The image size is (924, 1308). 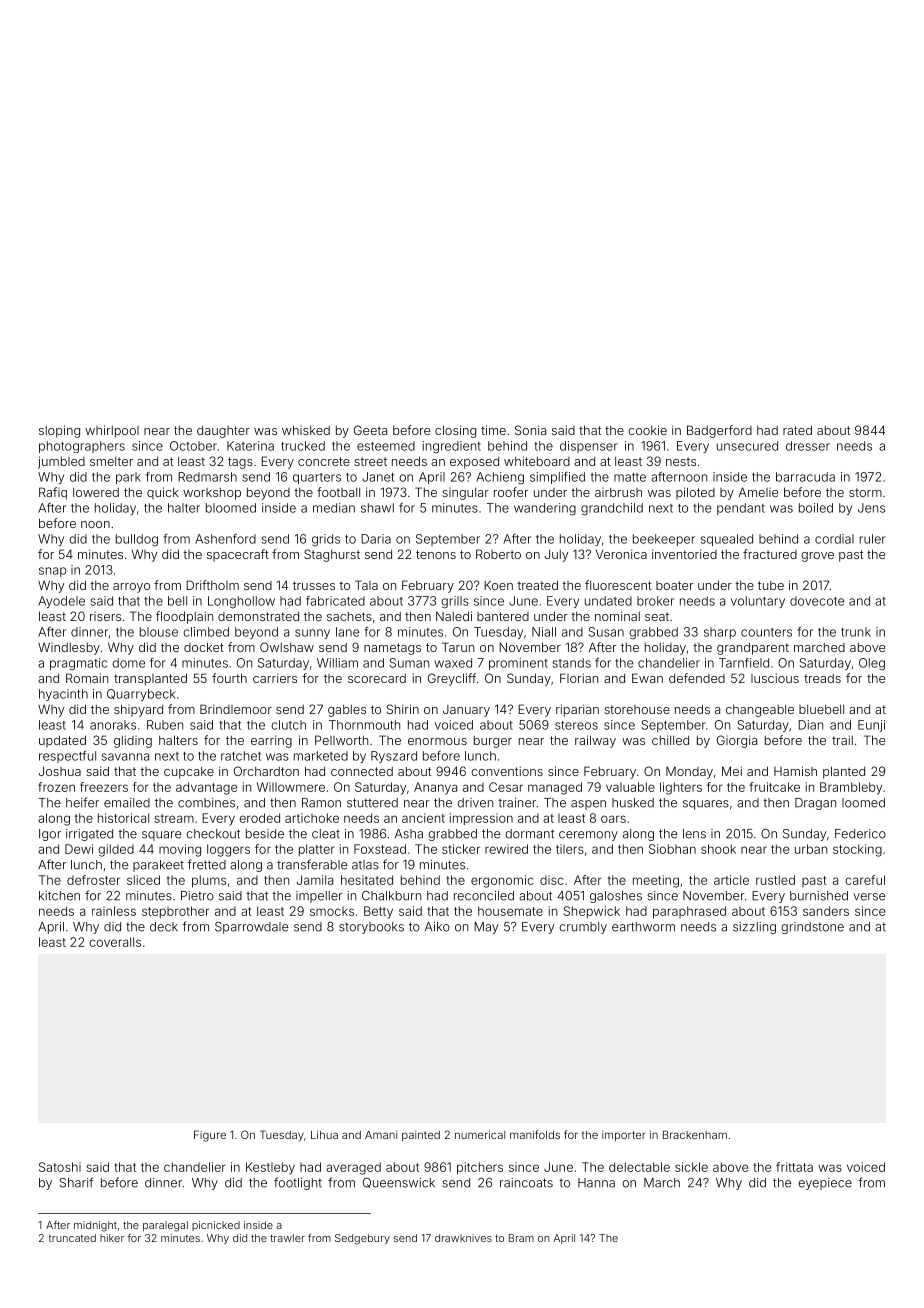 What do you see at coordinates (455, 431) in the image?
I see `closing` at bounding box center [455, 431].
